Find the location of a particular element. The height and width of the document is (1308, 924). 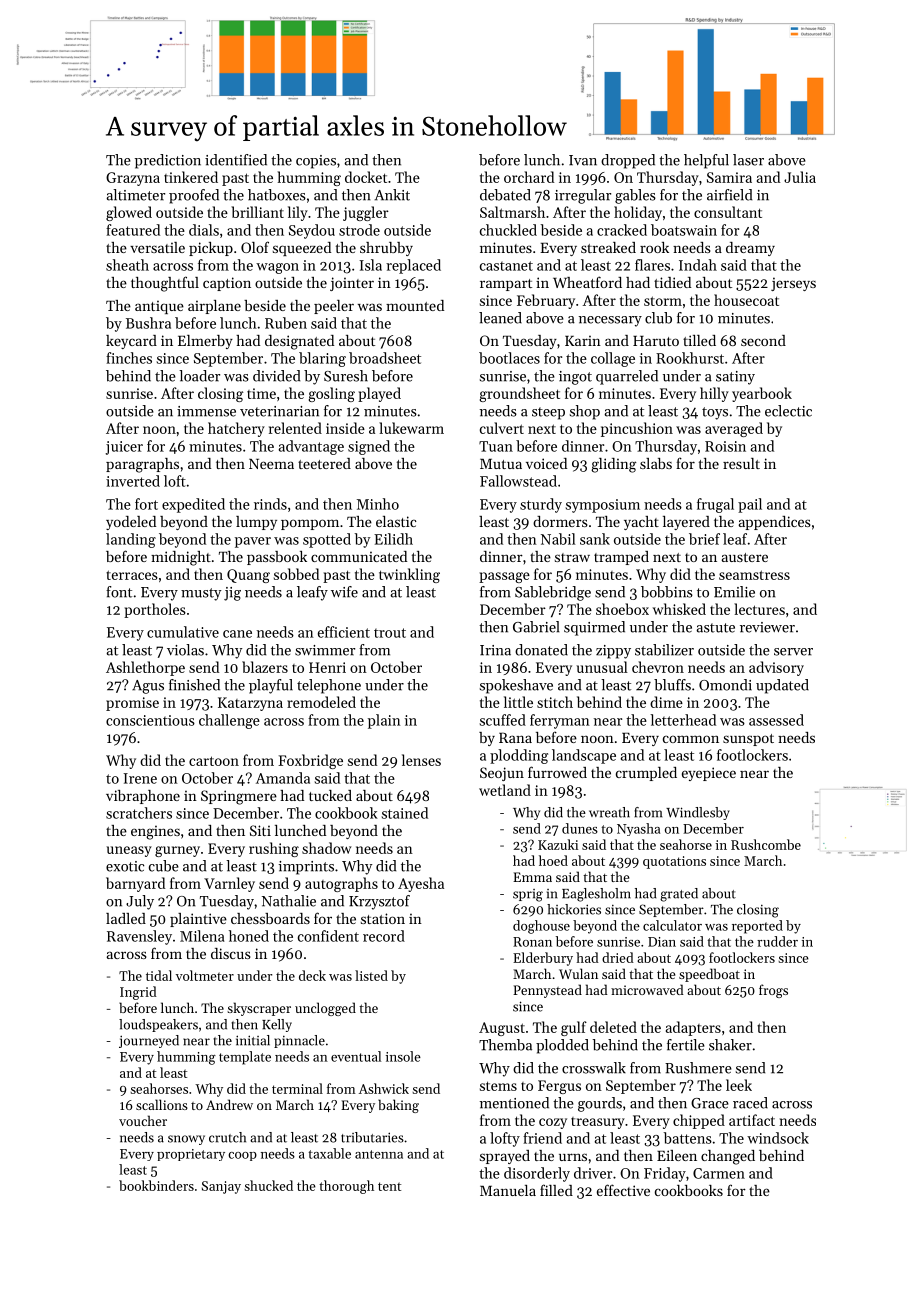

Rushcombe is located at coordinates (766, 844).
